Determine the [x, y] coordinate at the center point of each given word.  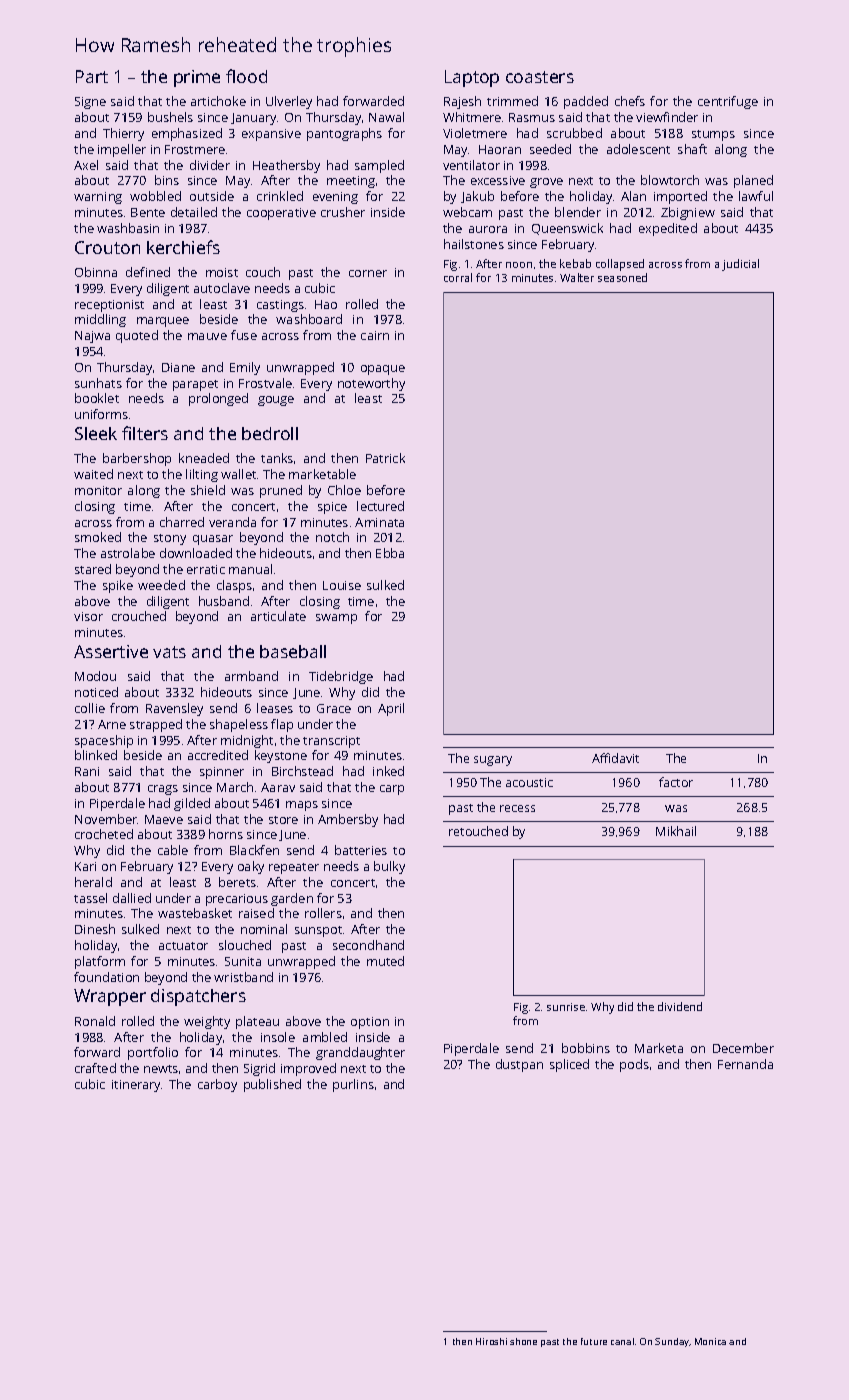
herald [93, 882]
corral [458, 277]
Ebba [390, 553]
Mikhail [676, 831]
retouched [478, 831]
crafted [95, 1068]
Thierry [123, 134]
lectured [380, 506]
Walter [577, 277]
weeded [161, 585]
